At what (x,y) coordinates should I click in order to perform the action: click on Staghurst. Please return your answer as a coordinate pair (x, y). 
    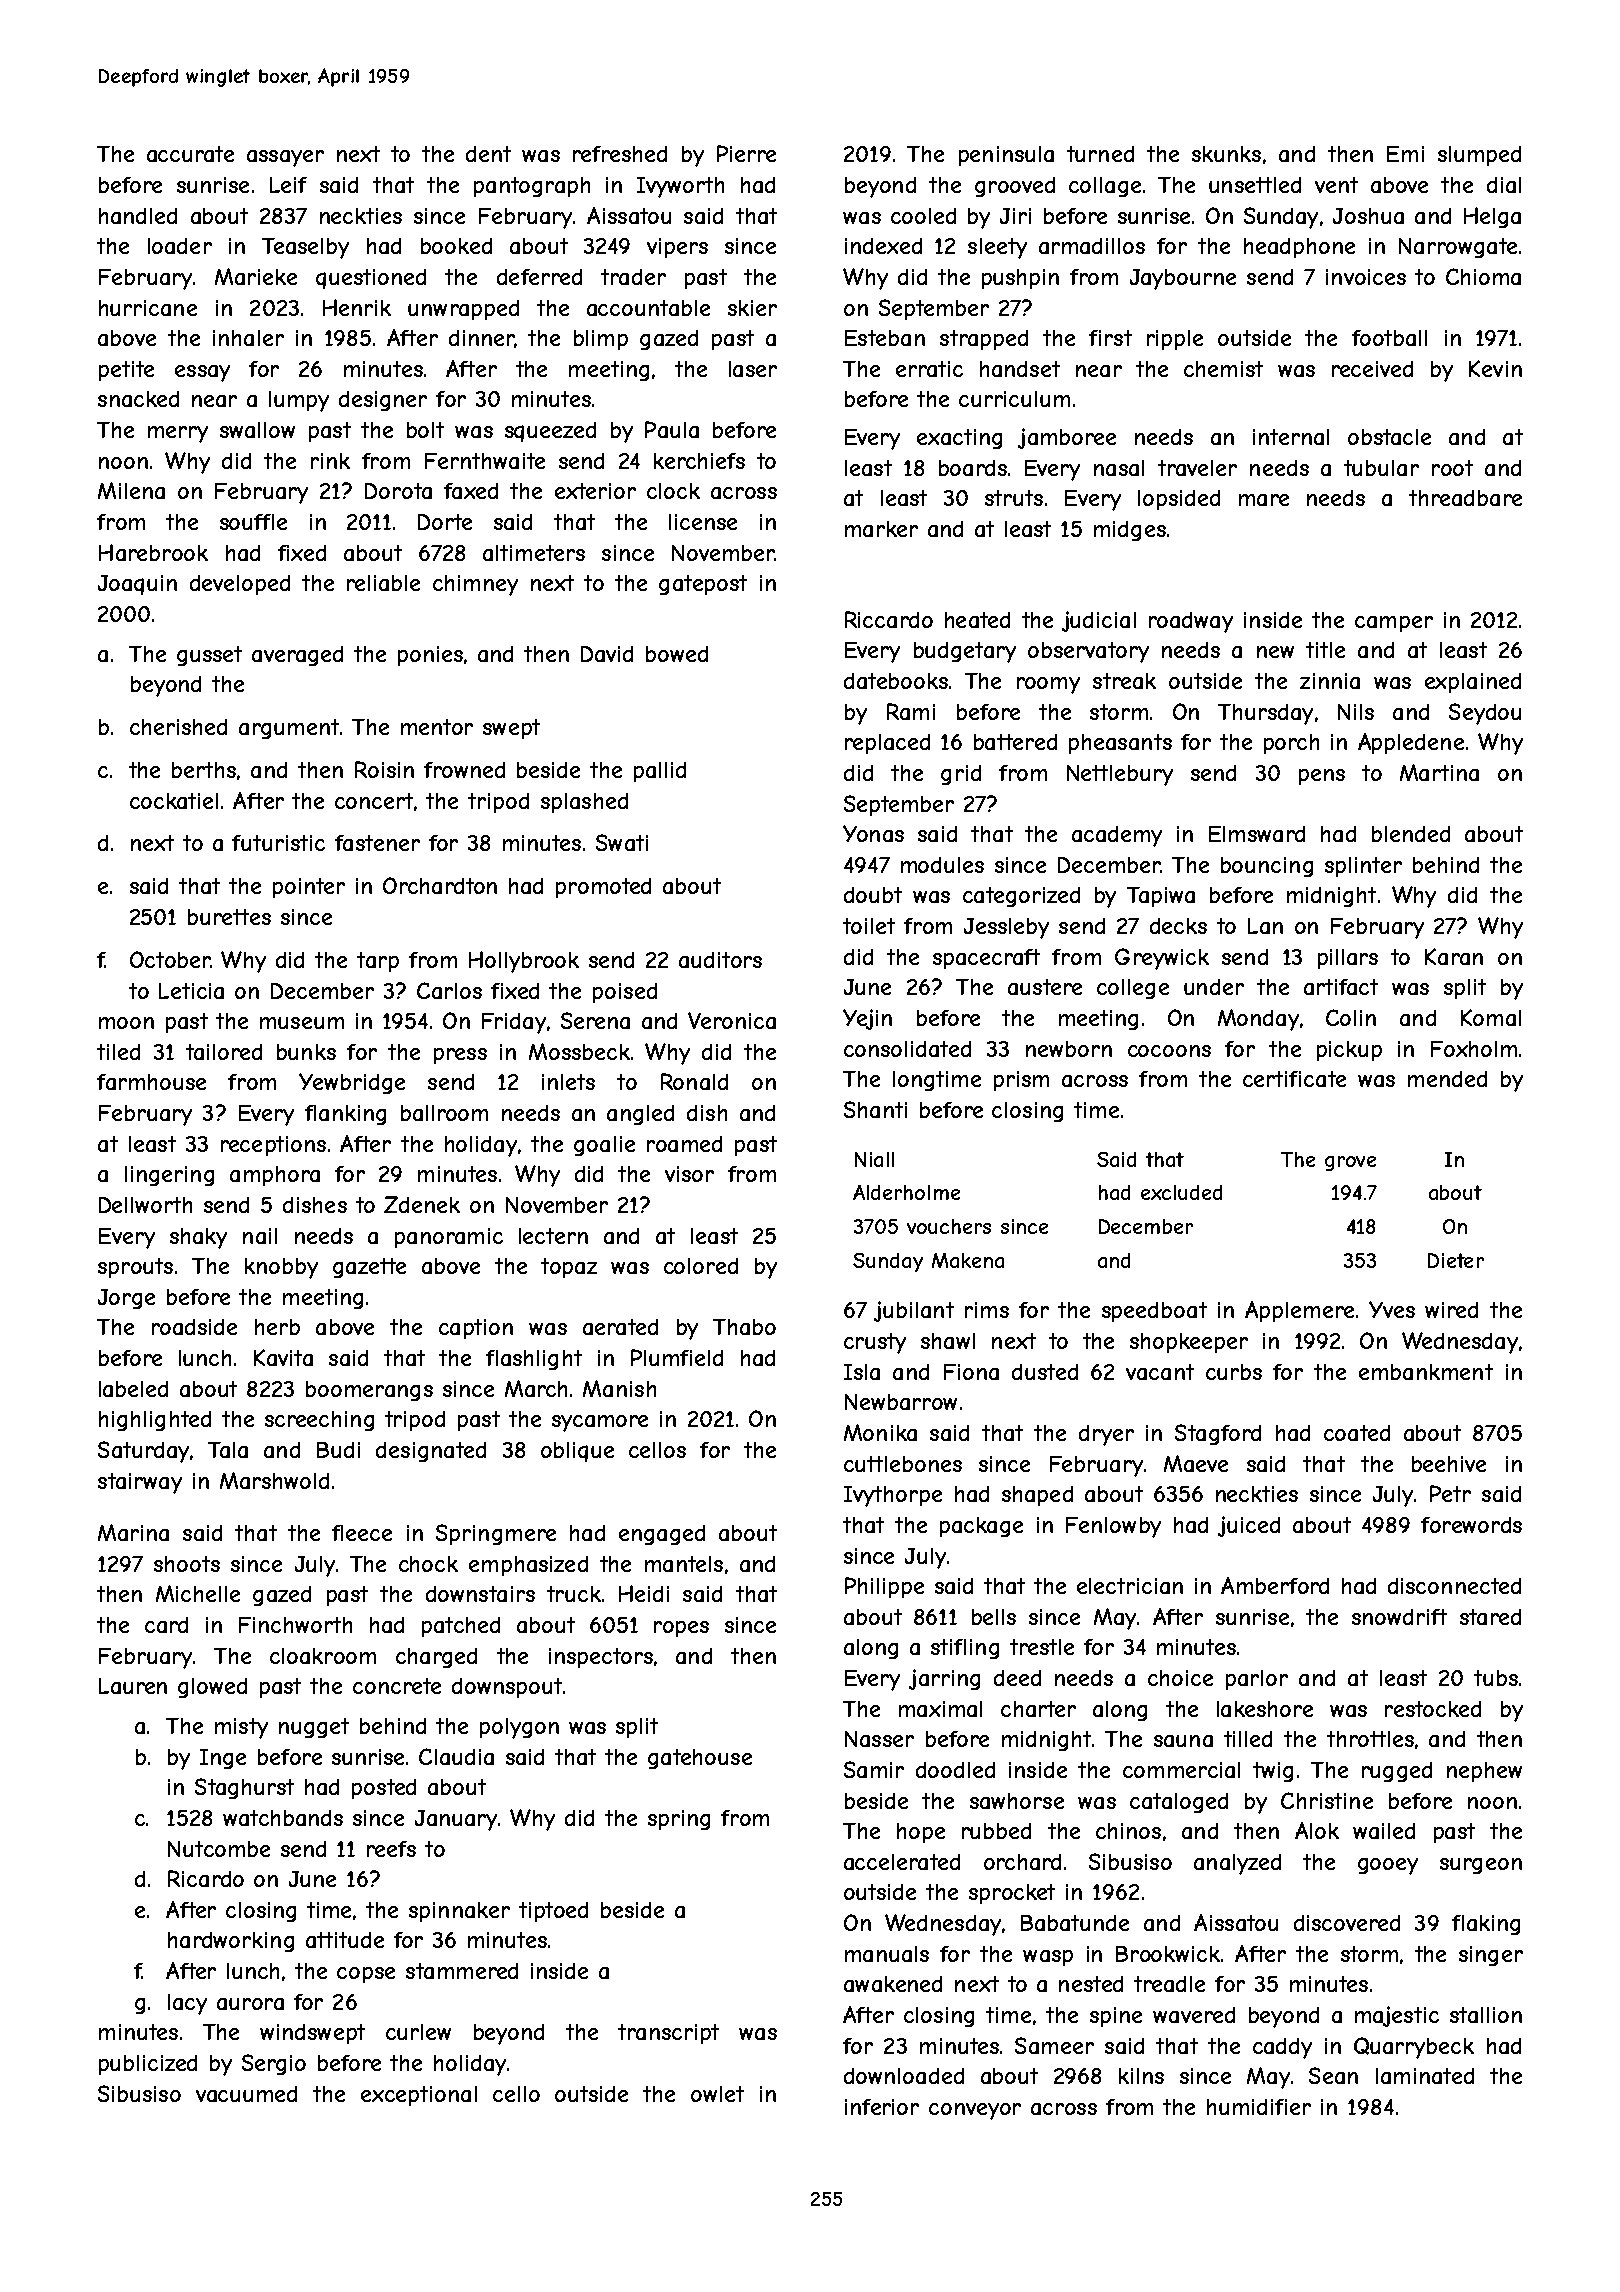
    Looking at the image, I should click on (244, 1788).
